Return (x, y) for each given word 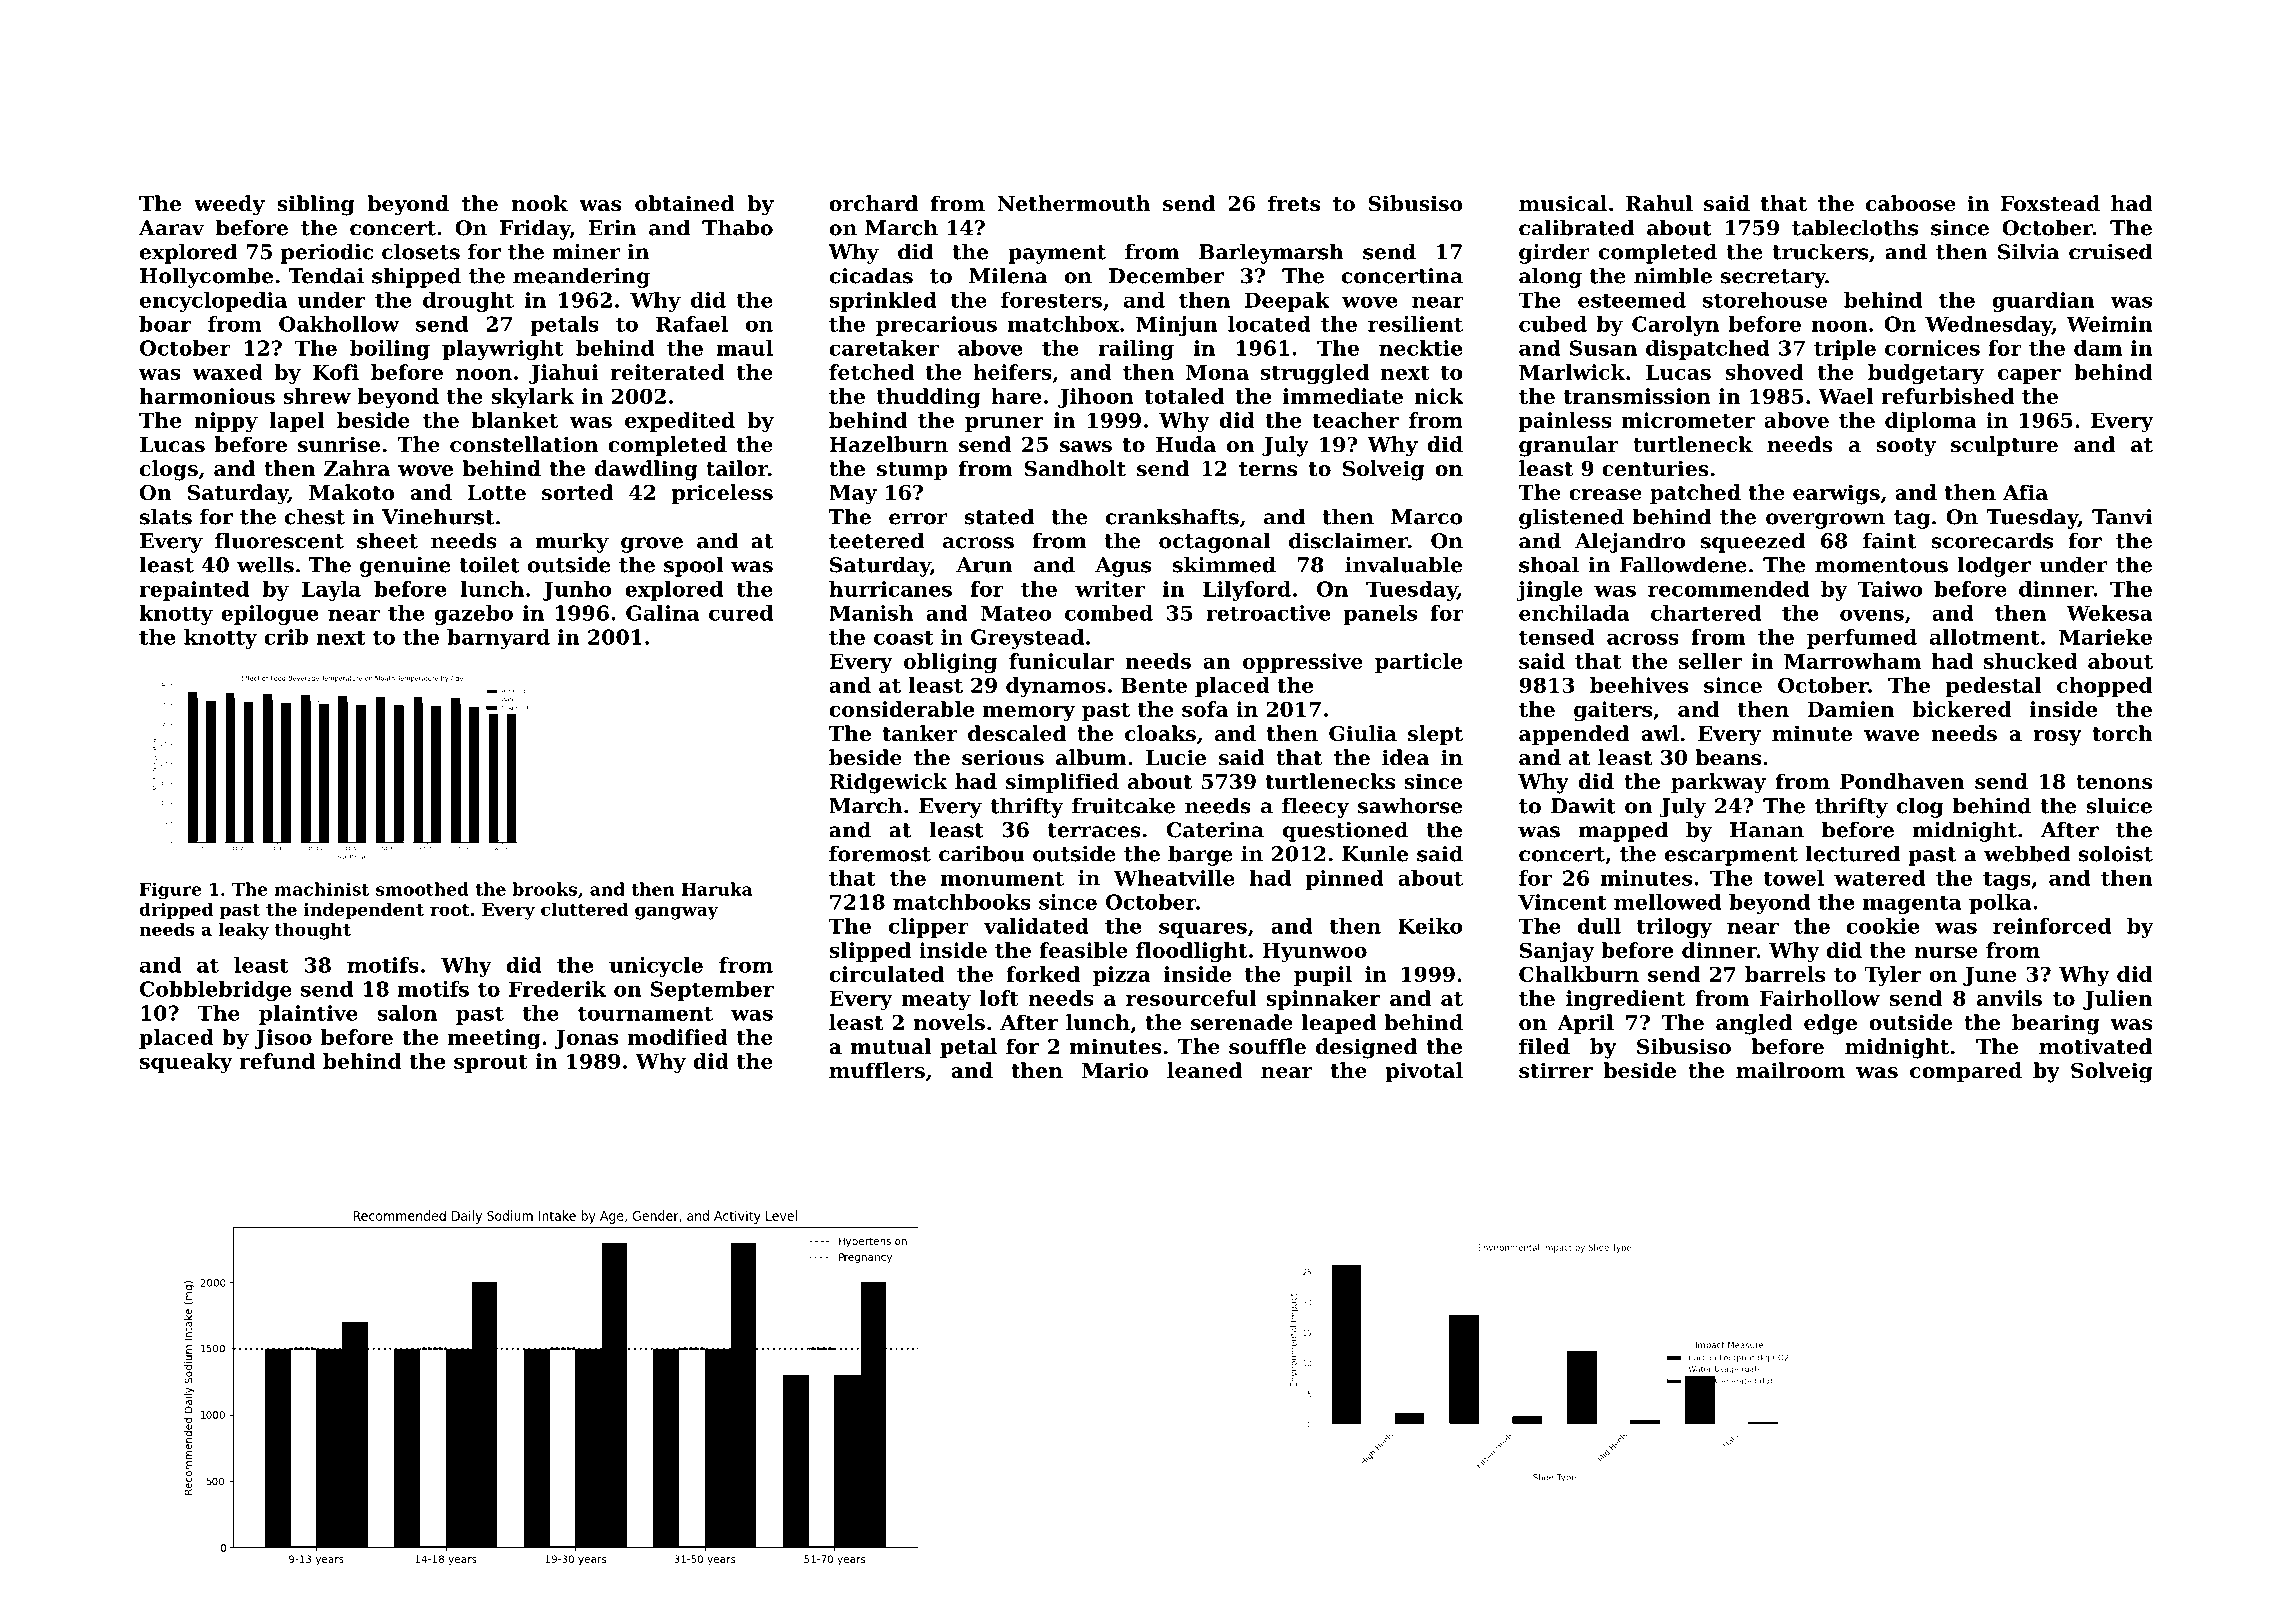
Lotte (496, 493)
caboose (1911, 203)
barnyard (498, 639)
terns (1268, 469)
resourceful (1191, 998)
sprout (491, 1064)
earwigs (1836, 494)
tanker (920, 733)
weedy (229, 205)
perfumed (1862, 639)
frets (1294, 203)
